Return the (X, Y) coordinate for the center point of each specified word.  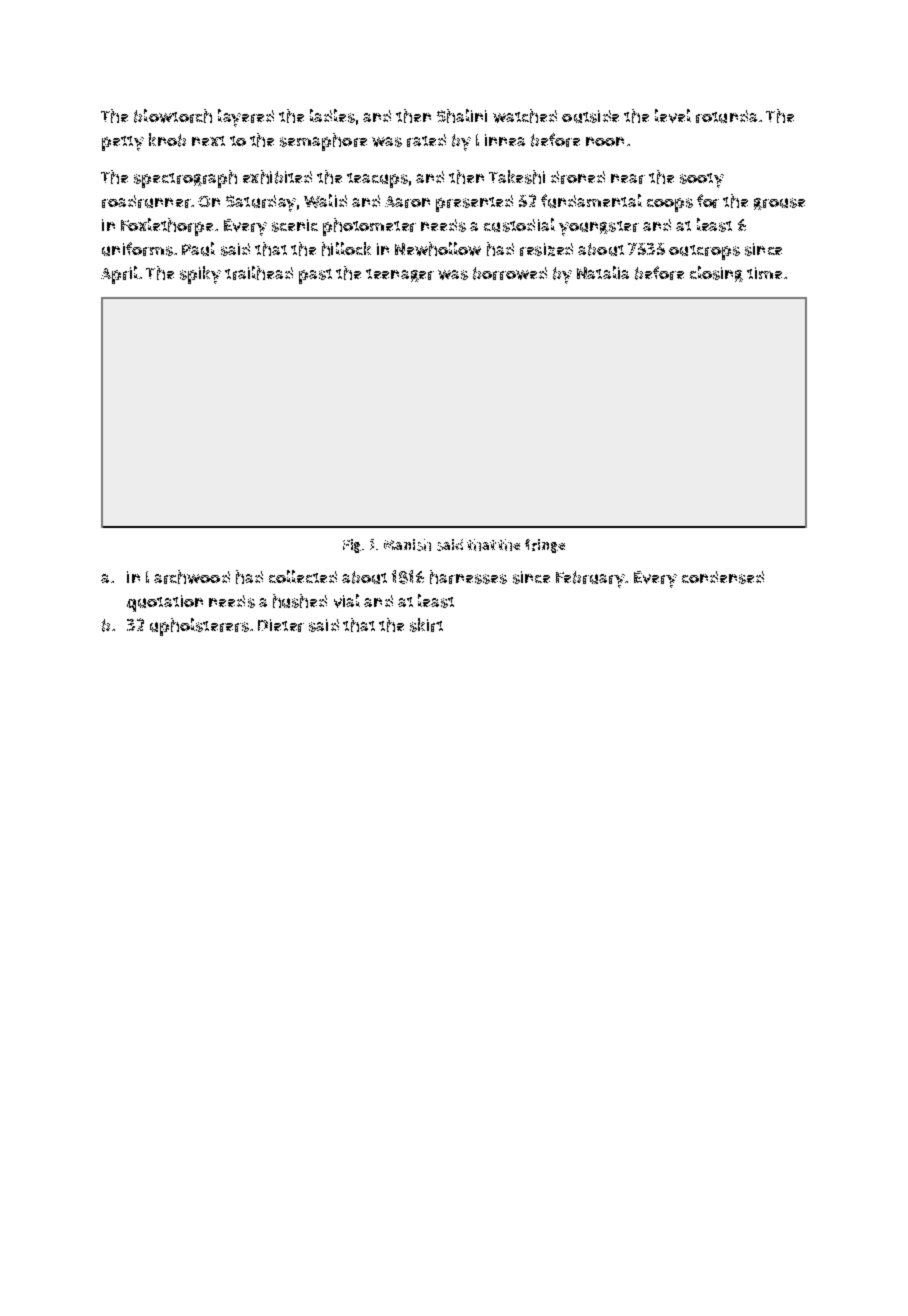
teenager (400, 275)
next (208, 141)
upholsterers (199, 627)
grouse (779, 204)
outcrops (704, 252)
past (315, 276)
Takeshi (517, 177)
